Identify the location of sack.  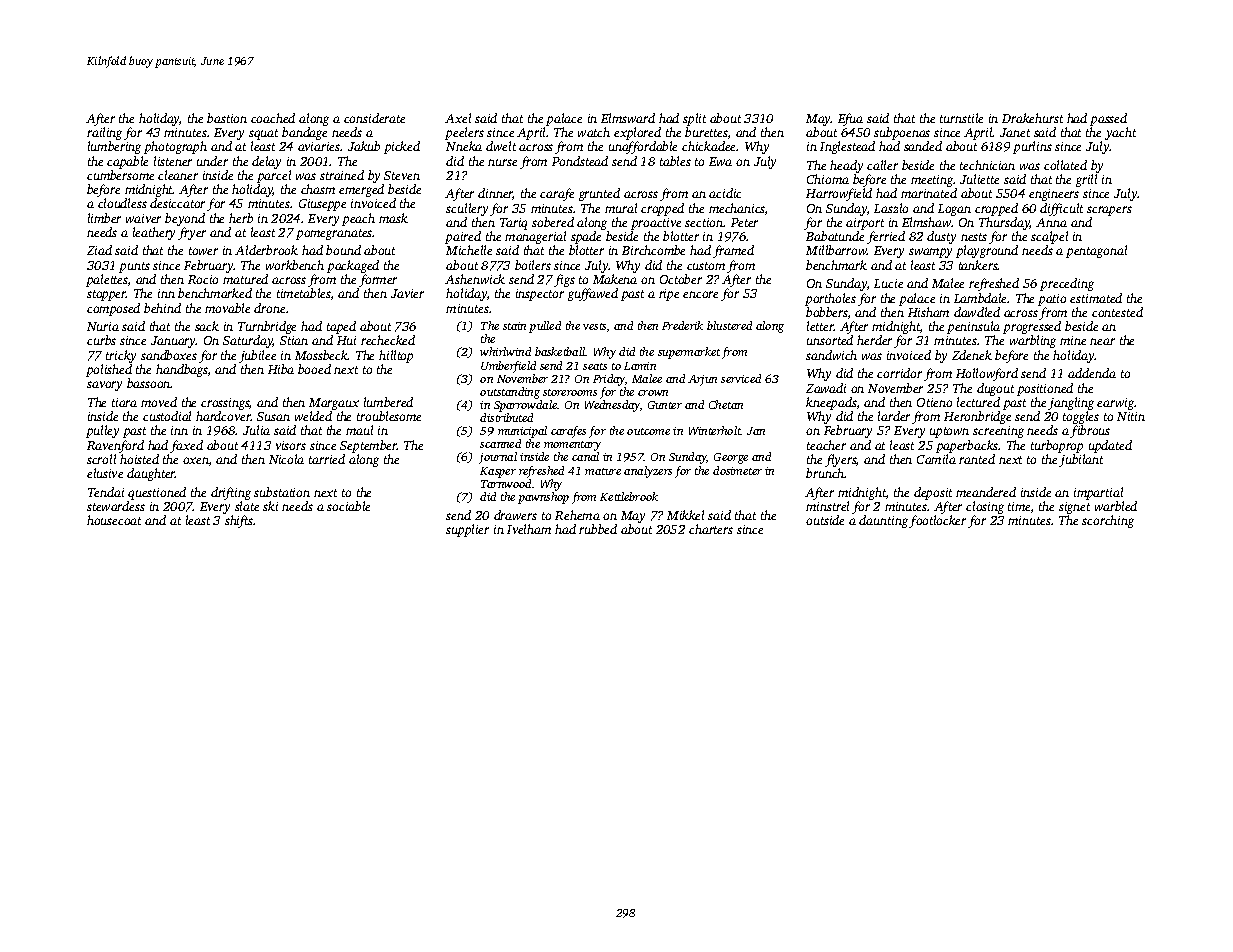
(207, 326).
